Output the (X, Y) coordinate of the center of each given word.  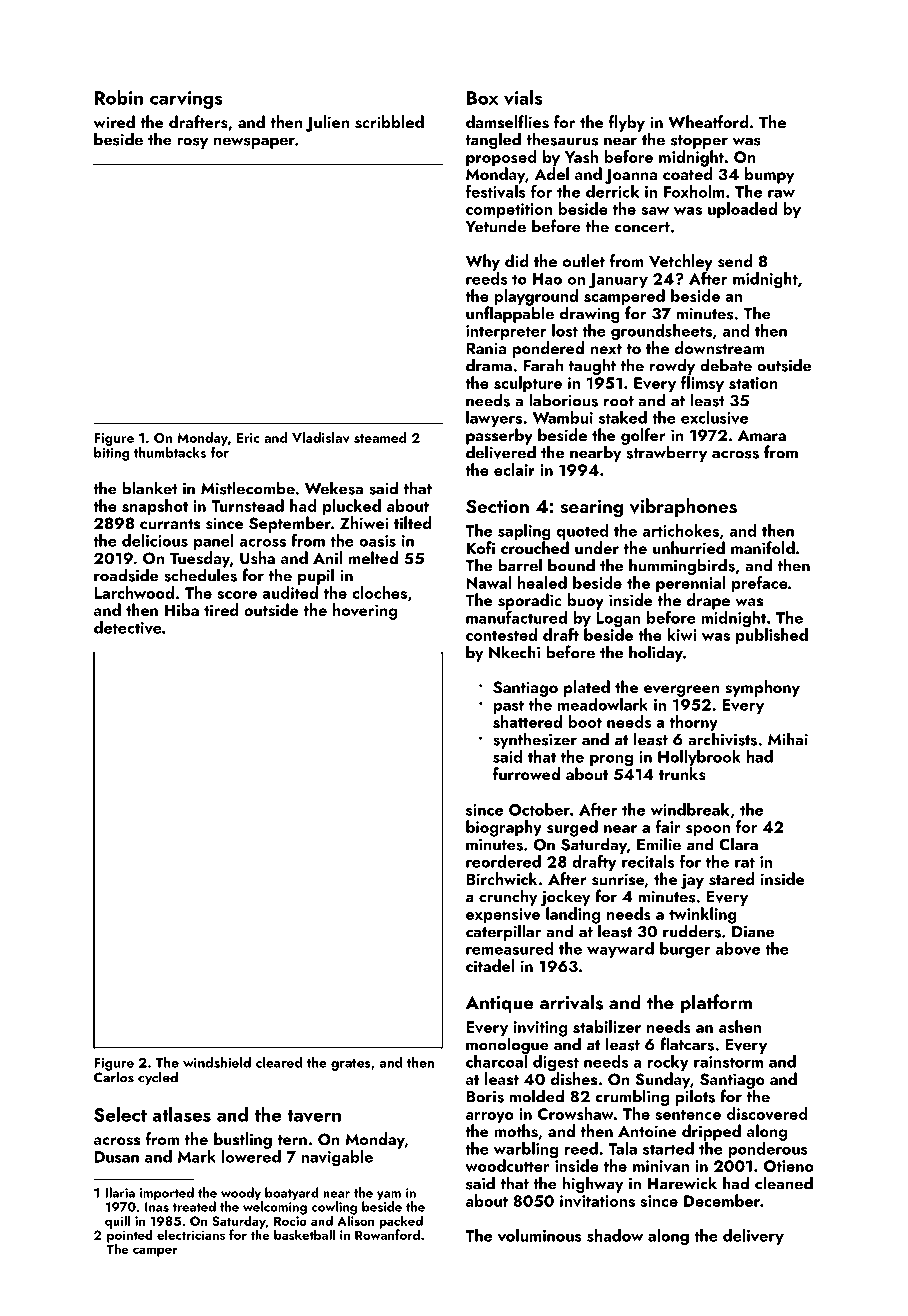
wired (114, 121)
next (606, 349)
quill (117, 1222)
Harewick (682, 1183)
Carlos (114, 1077)
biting (112, 454)
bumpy (769, 175)
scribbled (389, 122)
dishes (574, 1079)
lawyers (494, 419)
